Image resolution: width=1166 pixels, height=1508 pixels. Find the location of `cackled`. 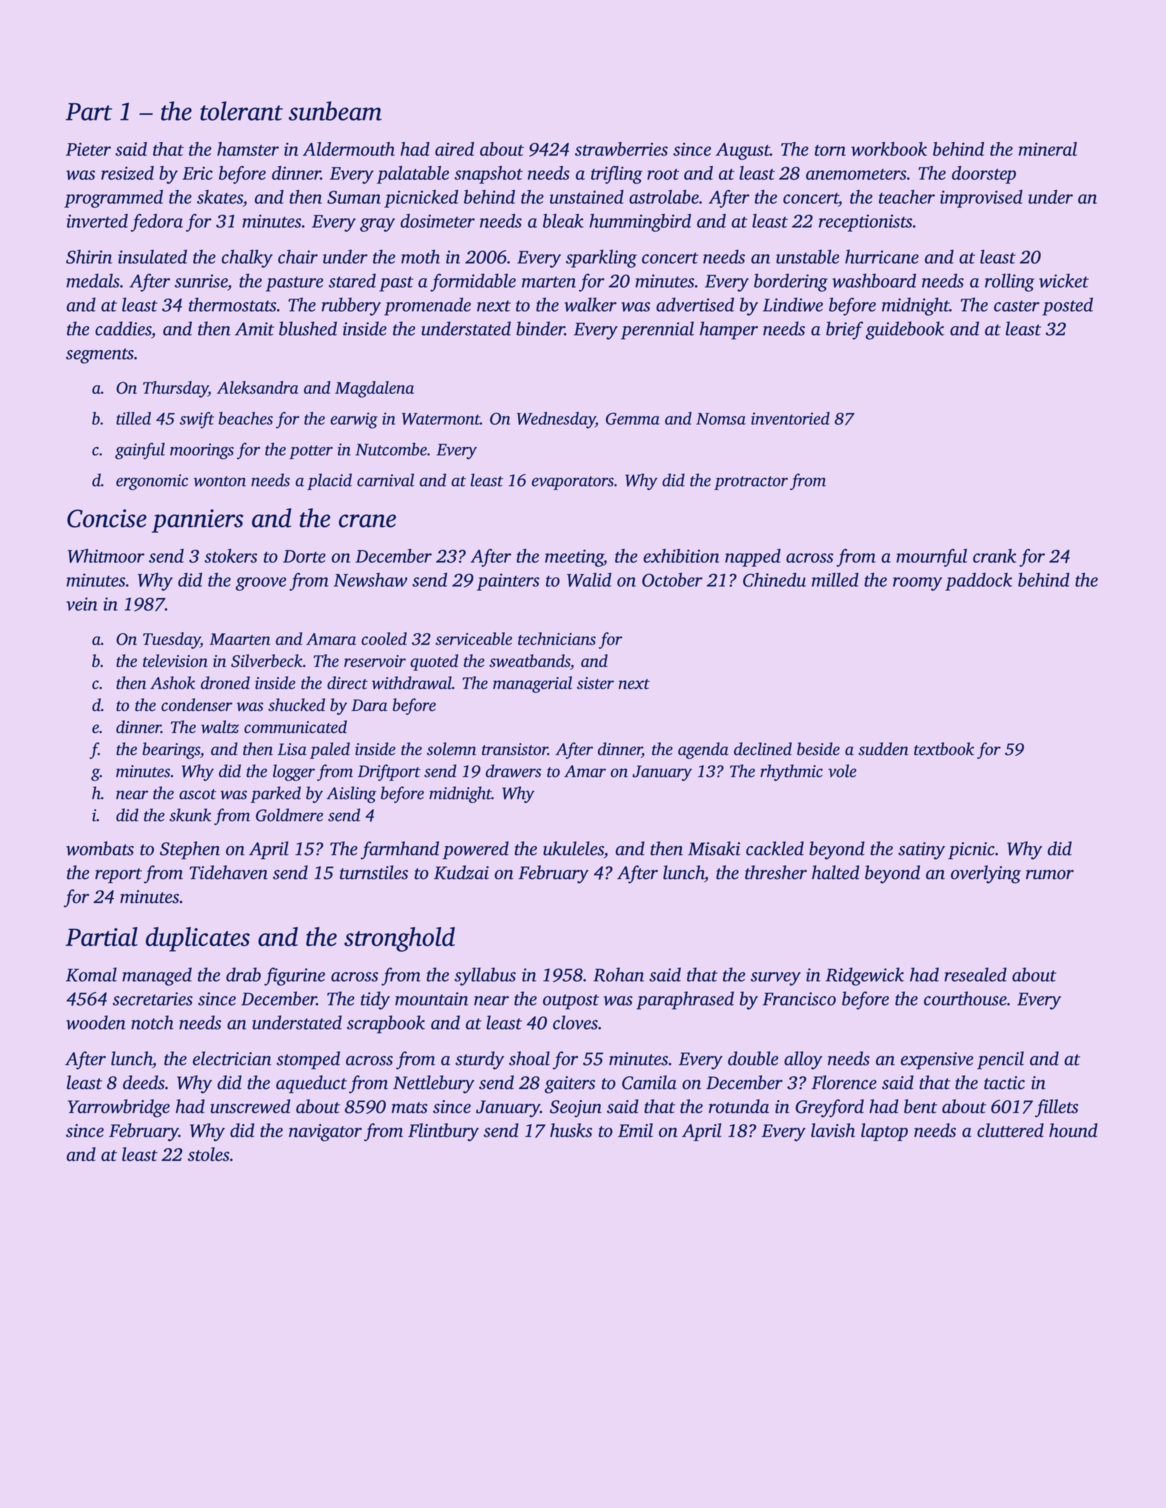

cackled is located at coordinates (775, 848).
